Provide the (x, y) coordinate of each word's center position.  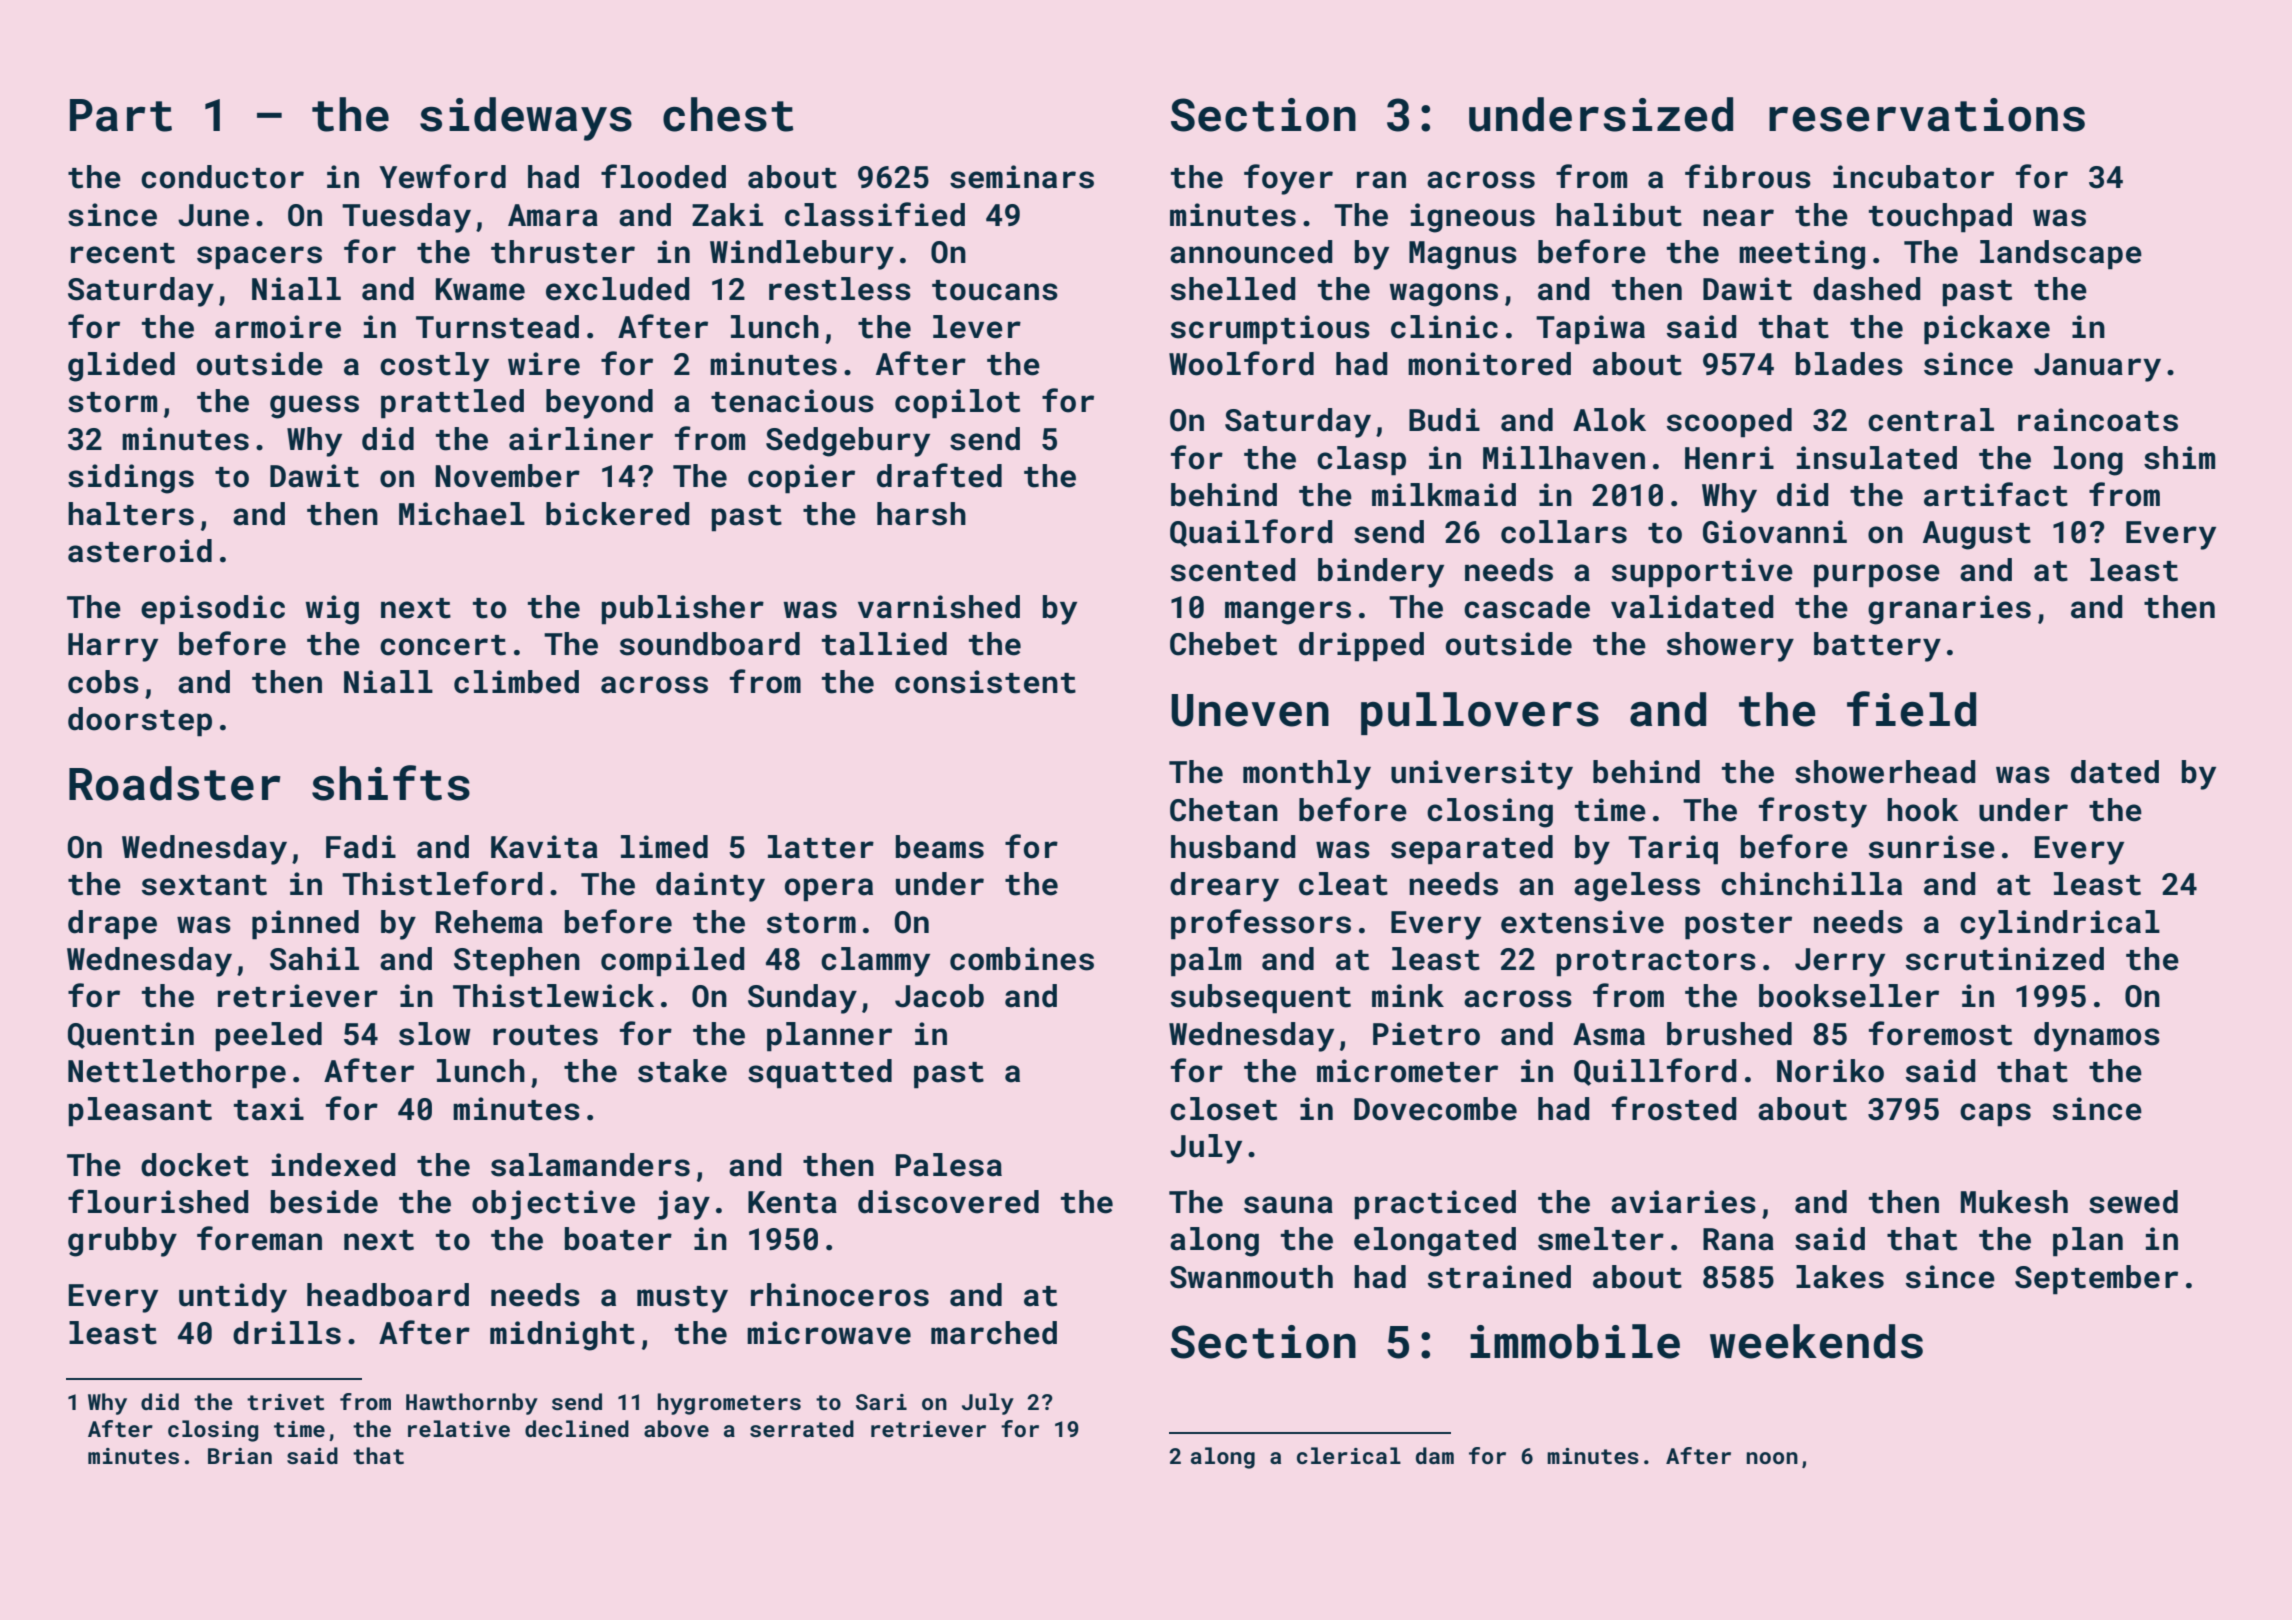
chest (728, 114)
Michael (462, 514)
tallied (884, 644)
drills (287, 1333)
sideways (526, 119)
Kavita (544, 847)
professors (1261, 924)
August (1977, 535)
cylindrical (2060, 925)
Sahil (314, 959)
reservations (1927, 115)
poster (1738, 926)
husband (1233, 847)
